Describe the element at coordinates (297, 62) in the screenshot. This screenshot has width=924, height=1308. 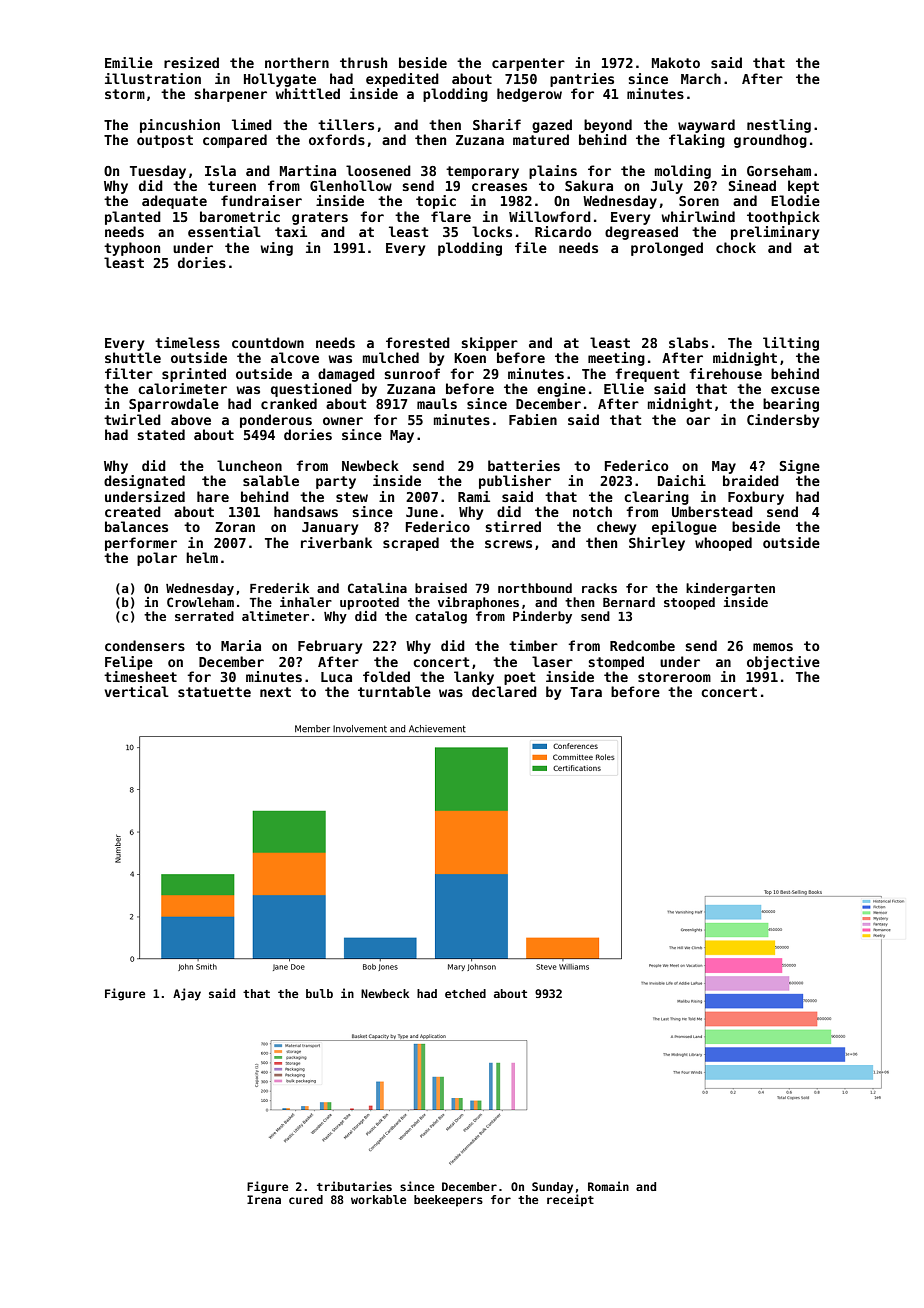
I see `northern` at that location.
